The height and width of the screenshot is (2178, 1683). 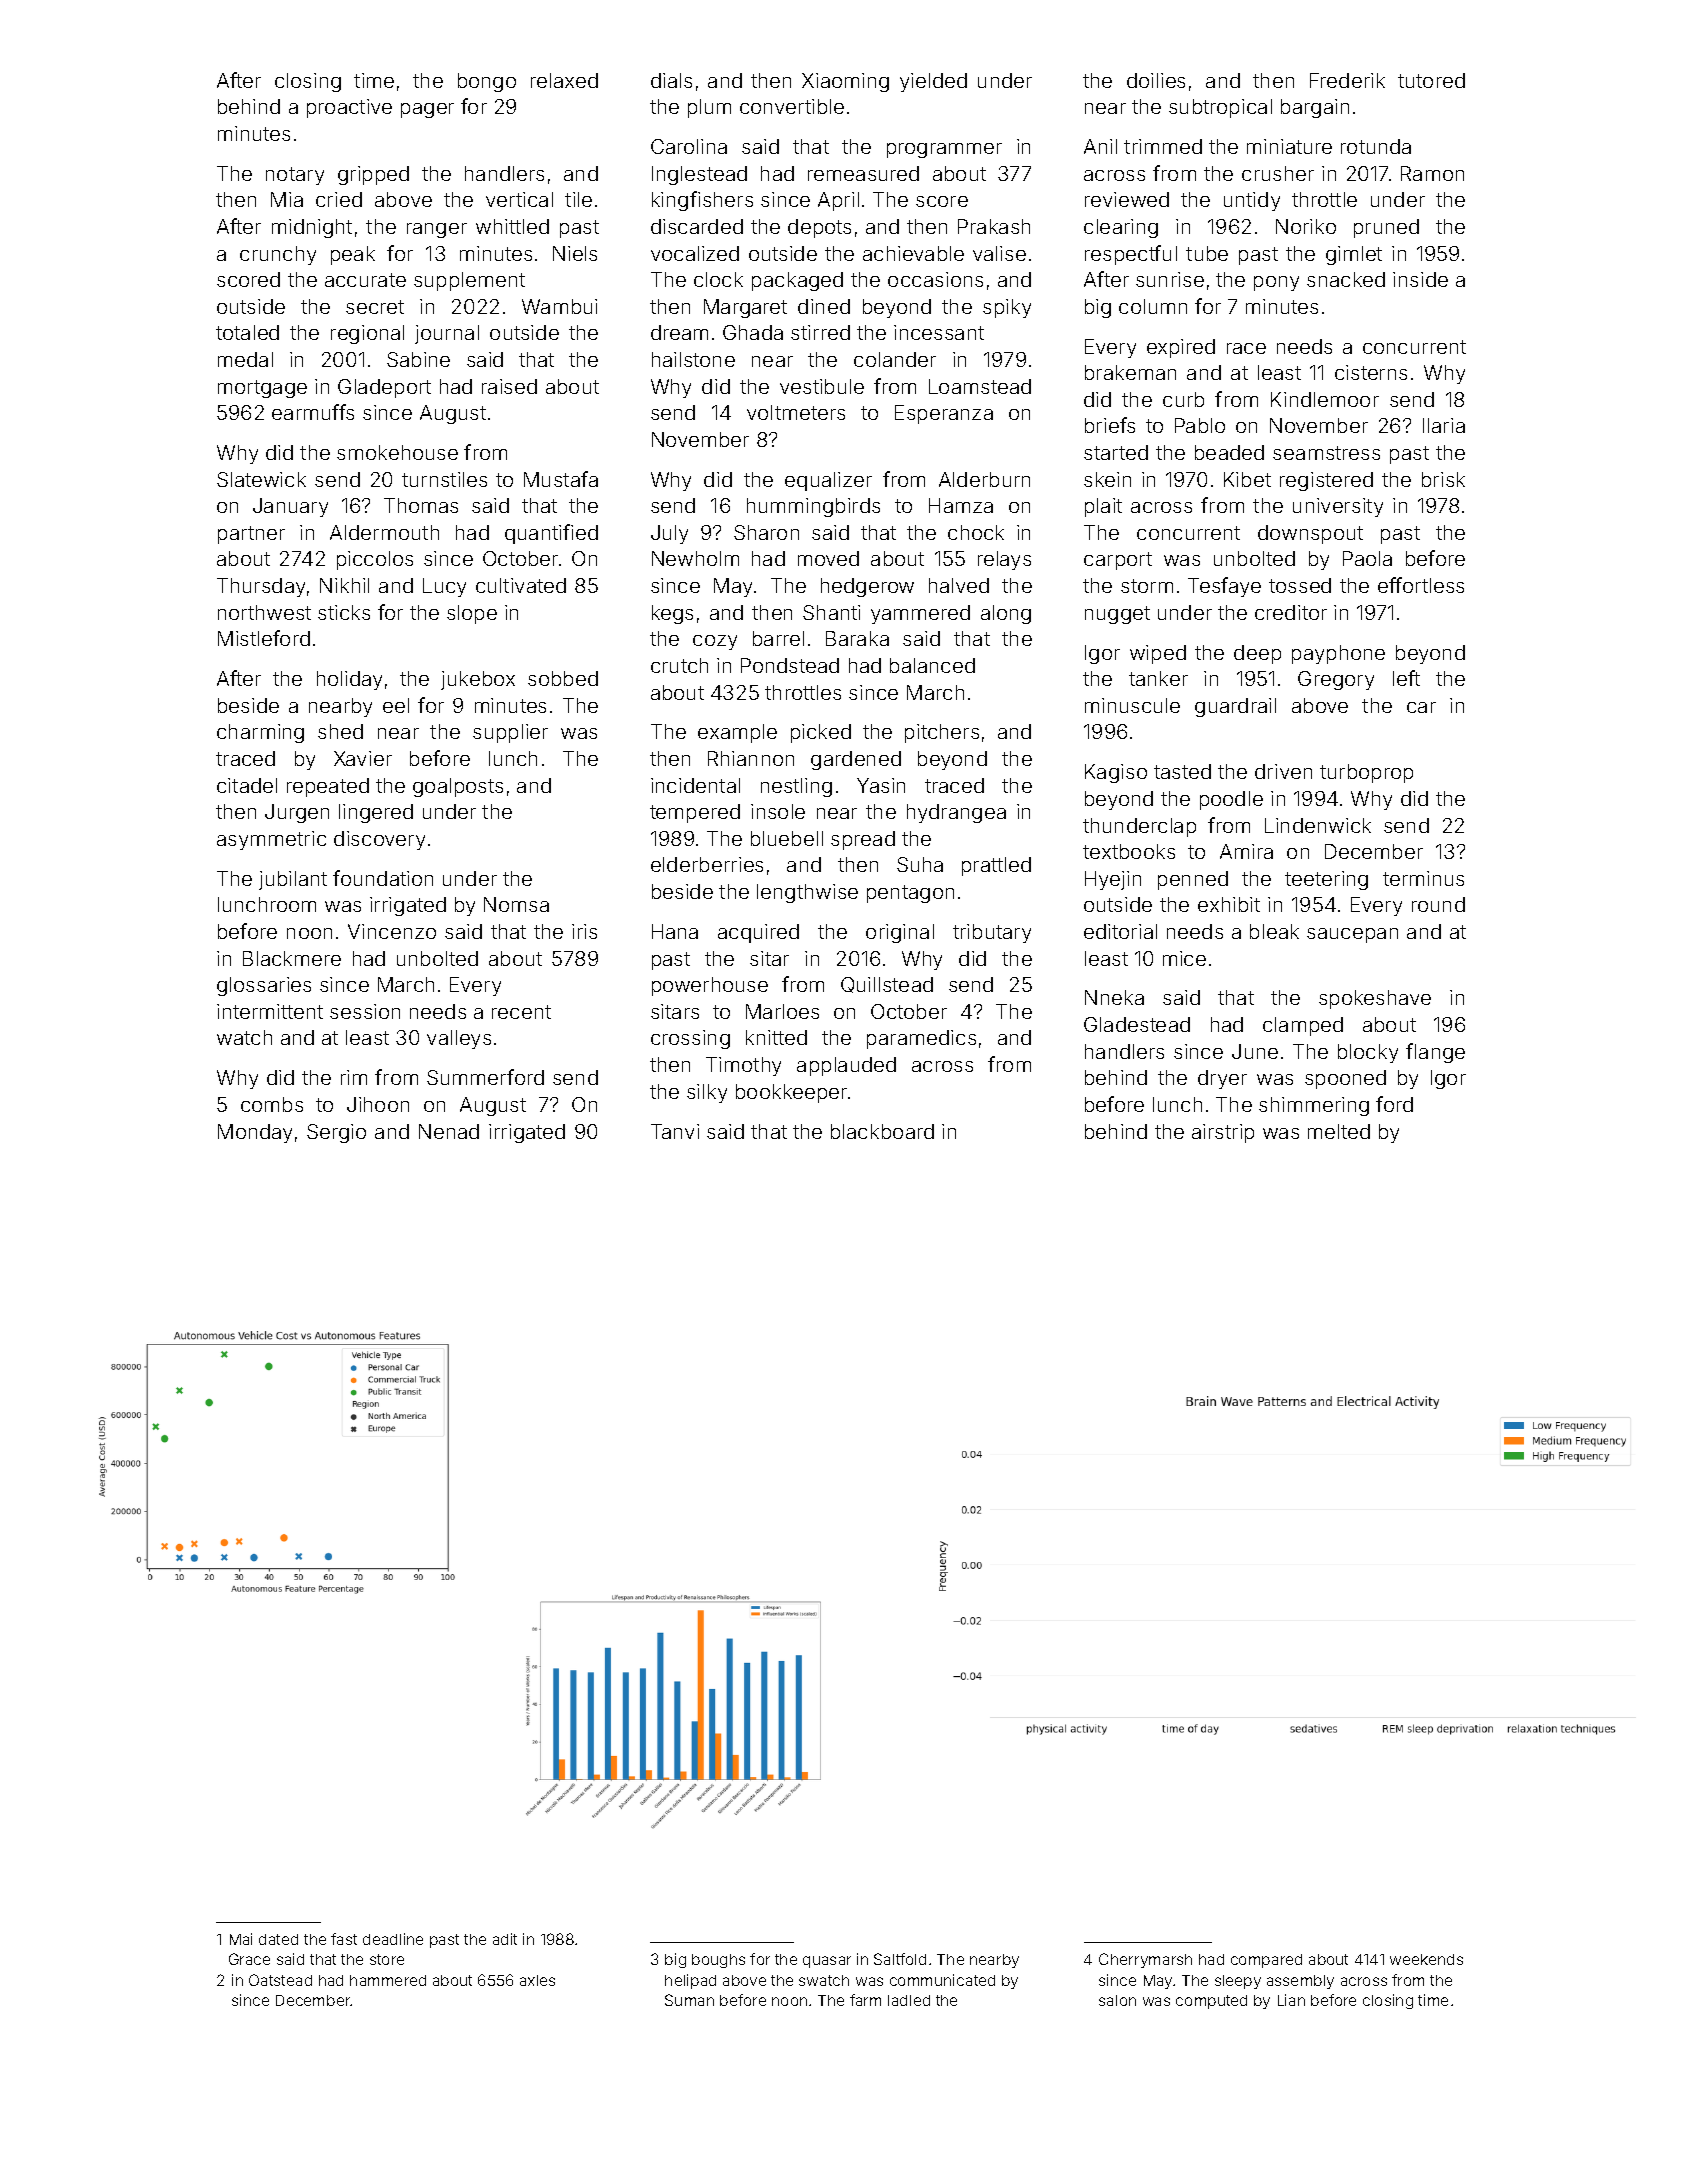 What do you see at coordinates (693, 359) in the screenshot?
I see `hailstone` at bounding box center [693, 359].
